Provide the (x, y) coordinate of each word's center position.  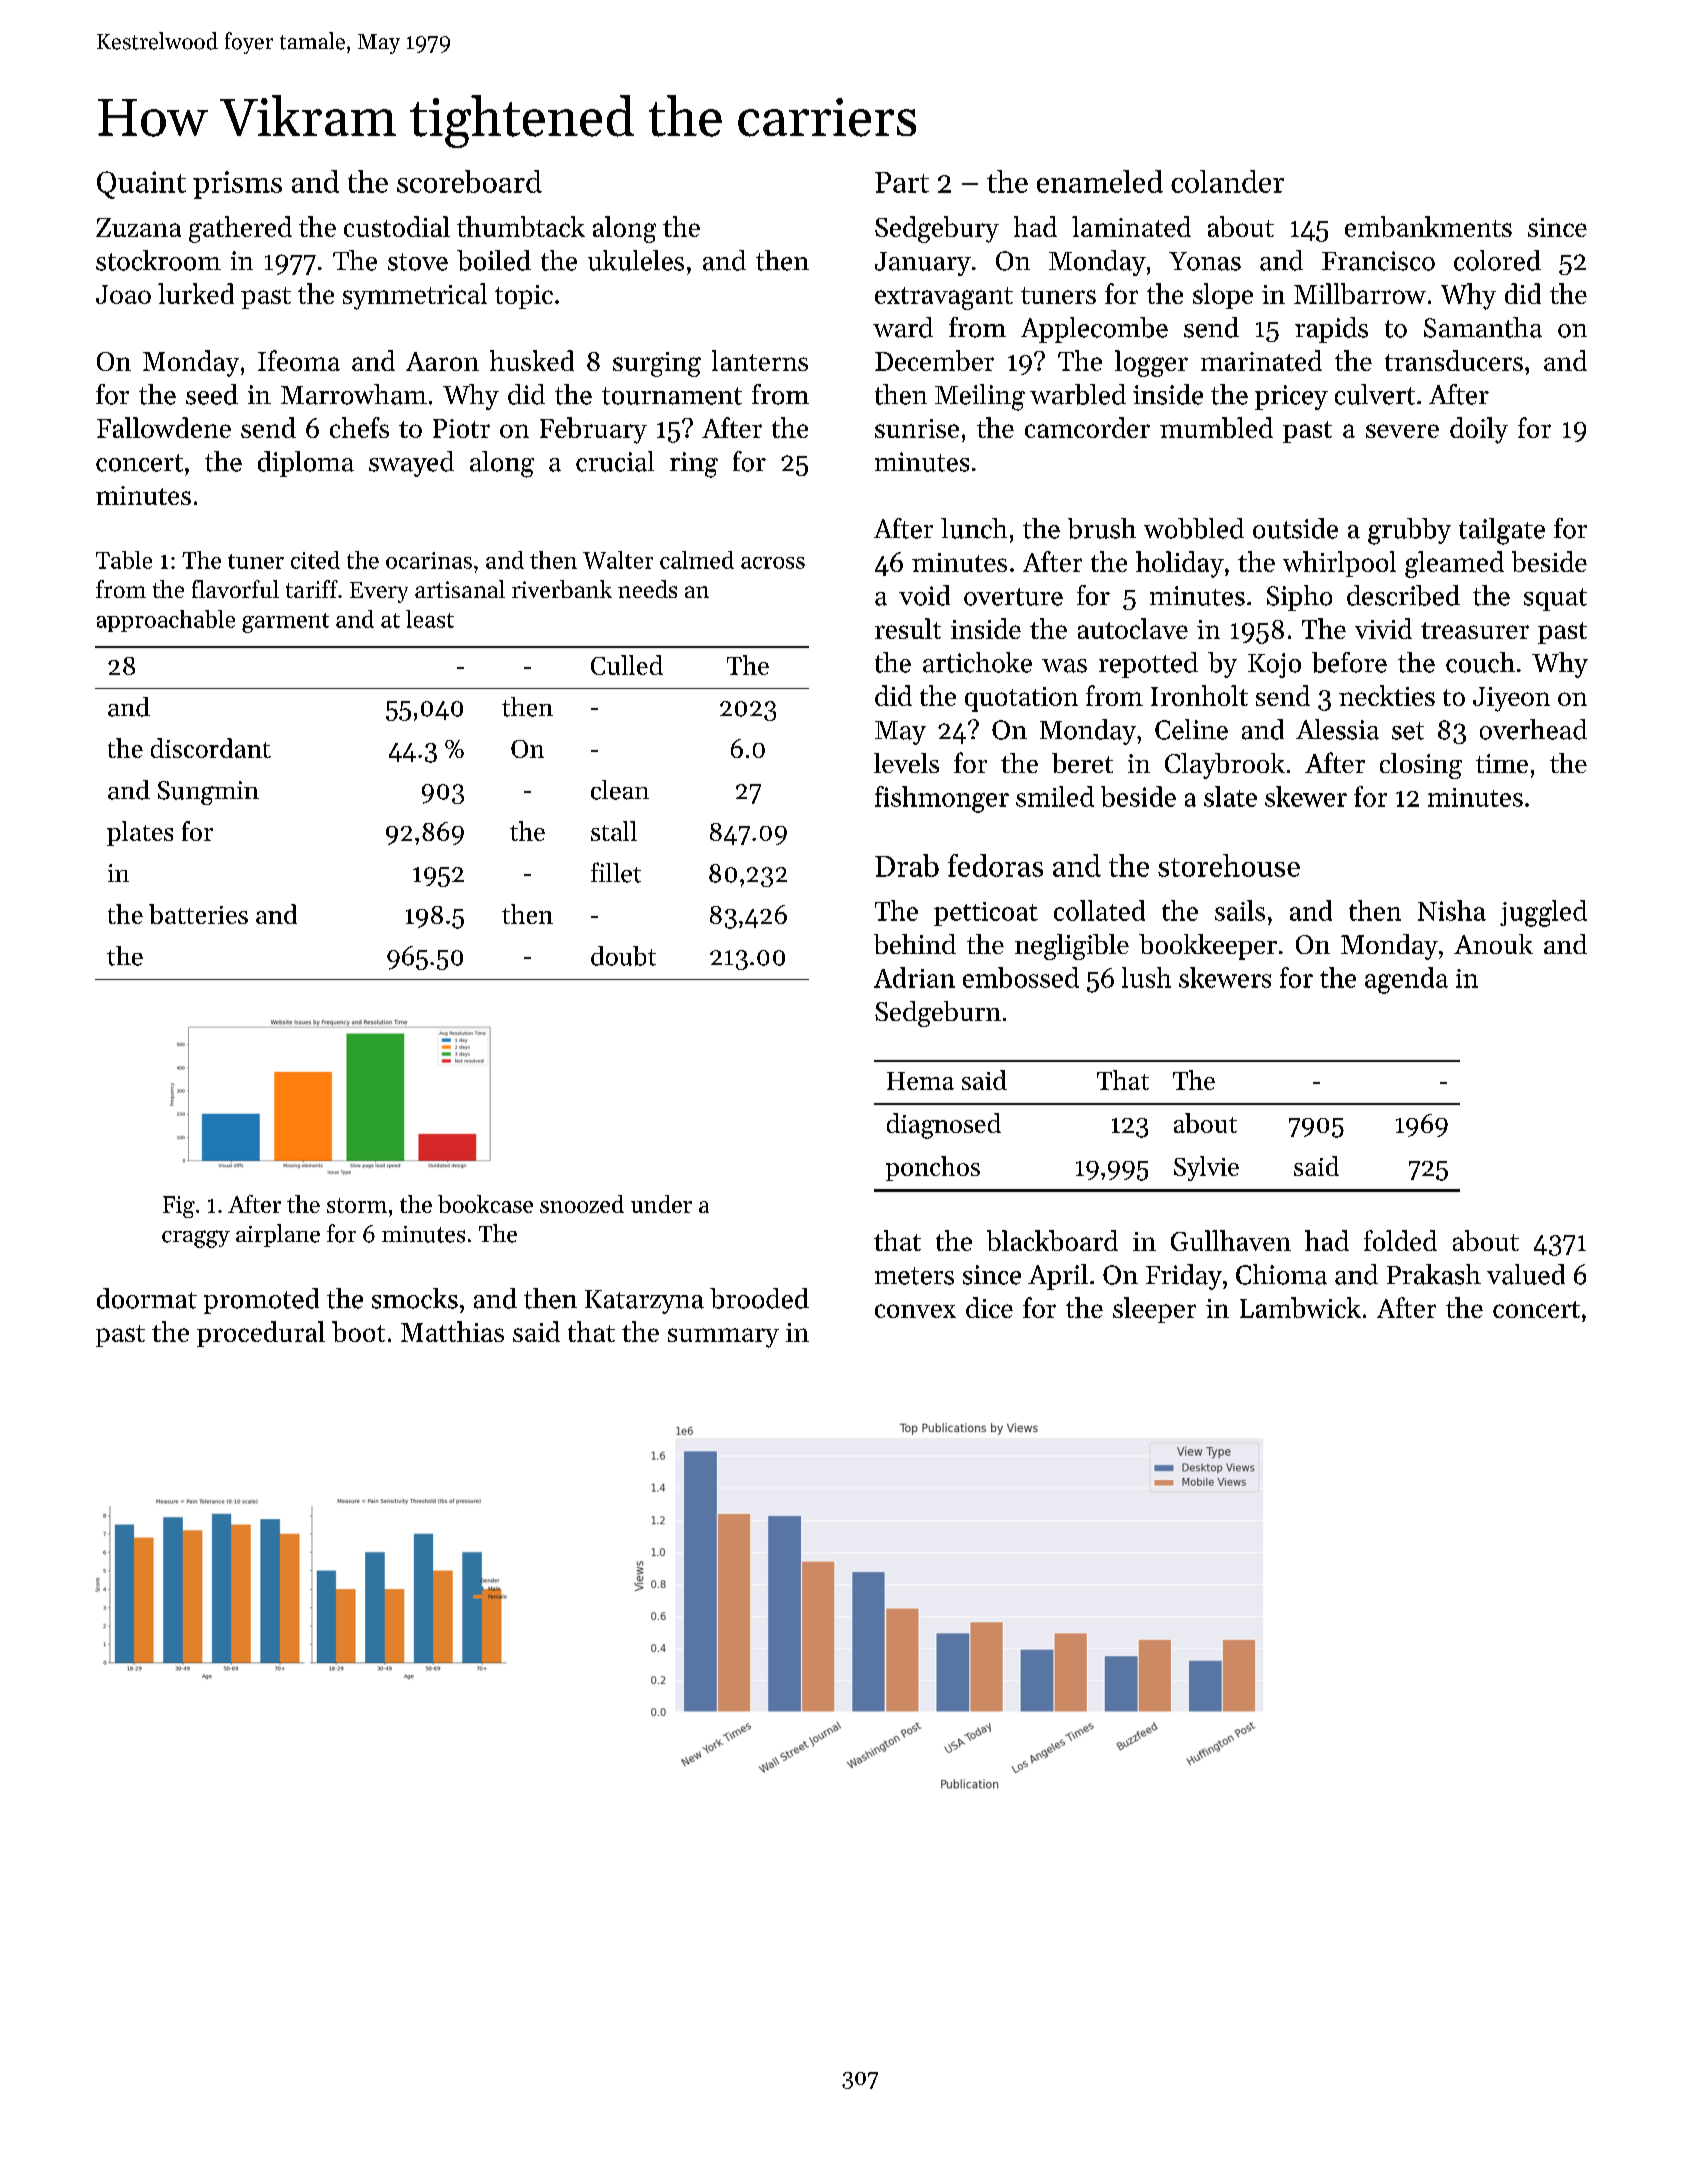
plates (140, 833)
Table (124, 560)
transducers (1454, 360)
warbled (1078, 394)
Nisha (1452, 910)
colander (1227, 181)
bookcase (485, 1204)
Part (902, 182)
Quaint (141, 185)
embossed (1021, 977)
